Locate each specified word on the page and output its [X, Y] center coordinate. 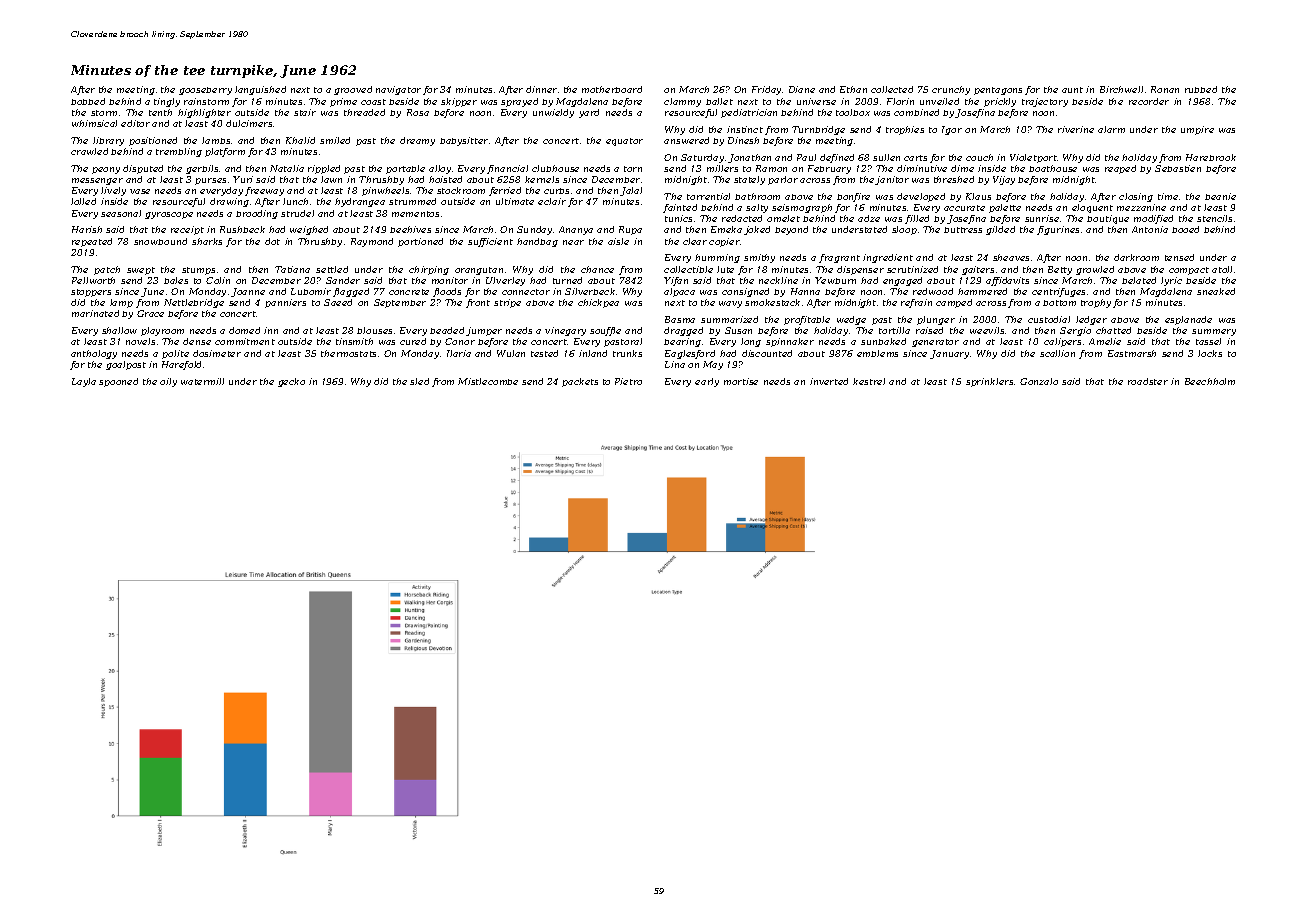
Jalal [631, 191]
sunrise [1042, 218]
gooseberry [205, 91]
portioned [420, 242]
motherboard [612, 89]
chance [597, 269]
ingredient [888, 258]
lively [113, 191]
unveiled [939, 101]
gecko [291, 382]
